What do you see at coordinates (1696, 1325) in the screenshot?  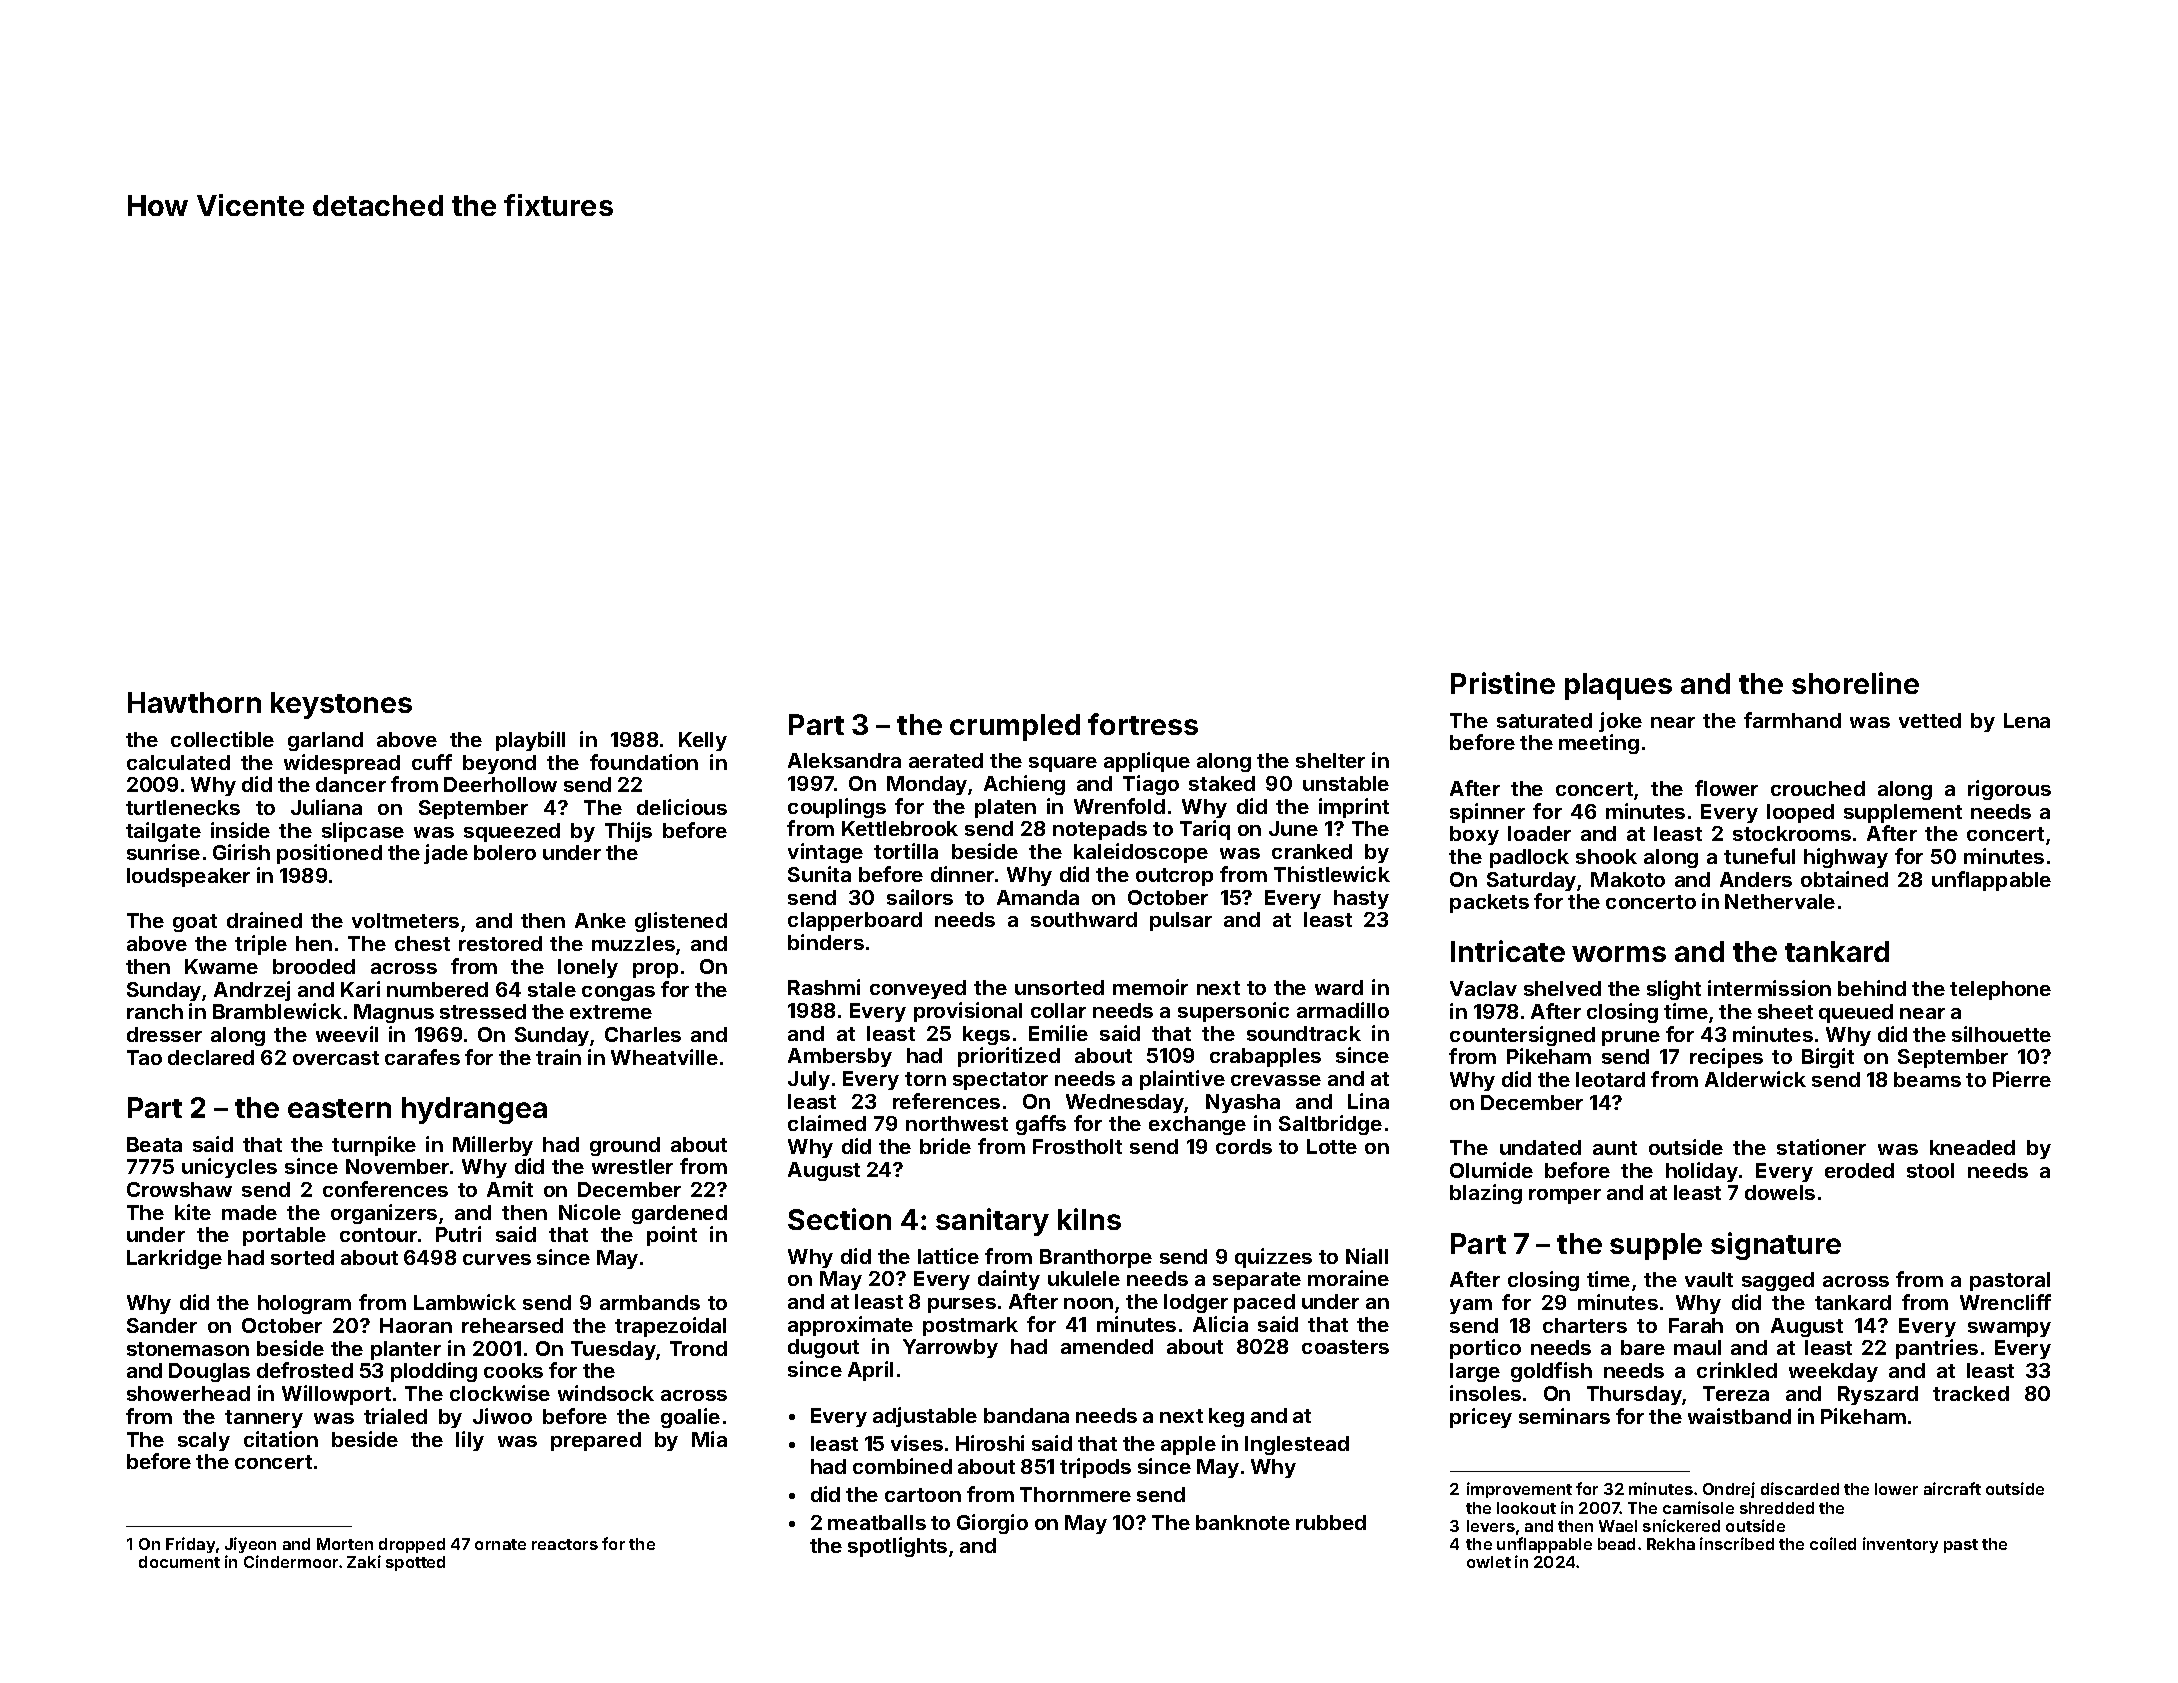 I see `Farah` at bounding box center [1696, 1325].
